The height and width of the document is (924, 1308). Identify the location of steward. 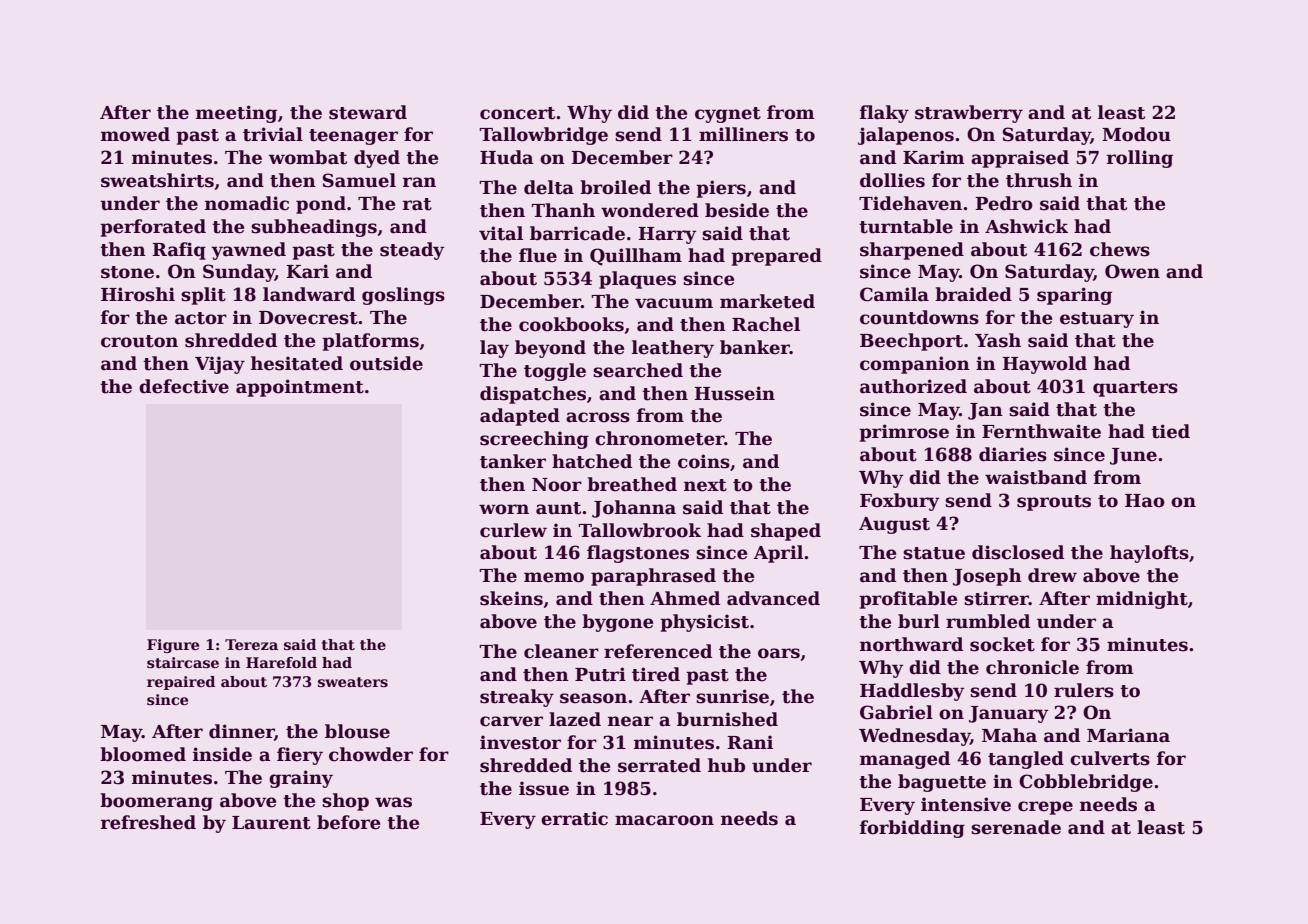
(368, 112).
